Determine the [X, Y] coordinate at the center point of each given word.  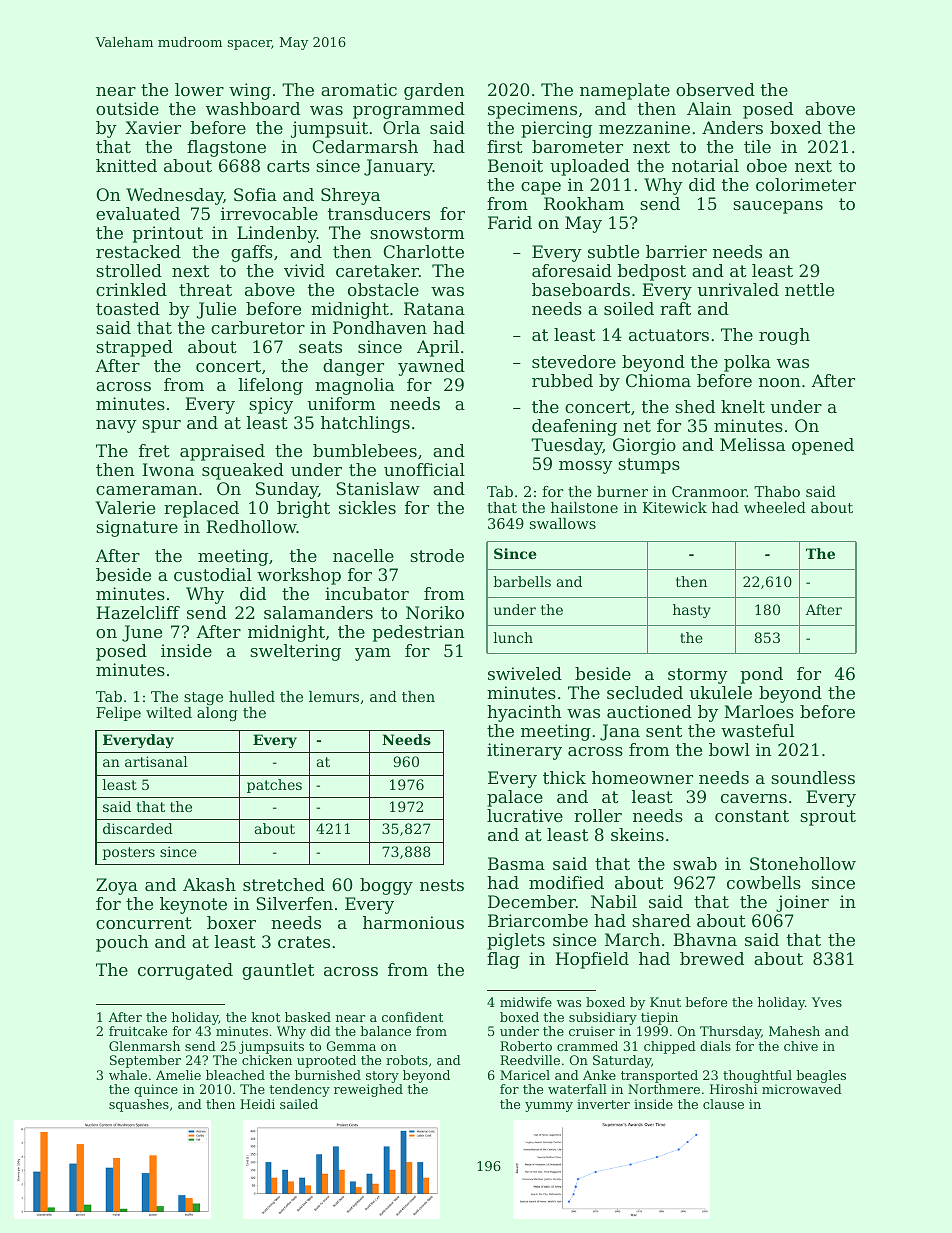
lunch [513, 637]
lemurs [334, 696]
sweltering [295, 652]
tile [757, 146]
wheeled [775, 507]
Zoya [117, 886]
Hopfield [592, 960]
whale [128, 1075]
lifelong [271, 386]
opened [823, 446]
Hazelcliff [138, 612]
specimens [532, 110]
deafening [574, 427]
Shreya [350, 196]
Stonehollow [803, 863]
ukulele [720, 692]
